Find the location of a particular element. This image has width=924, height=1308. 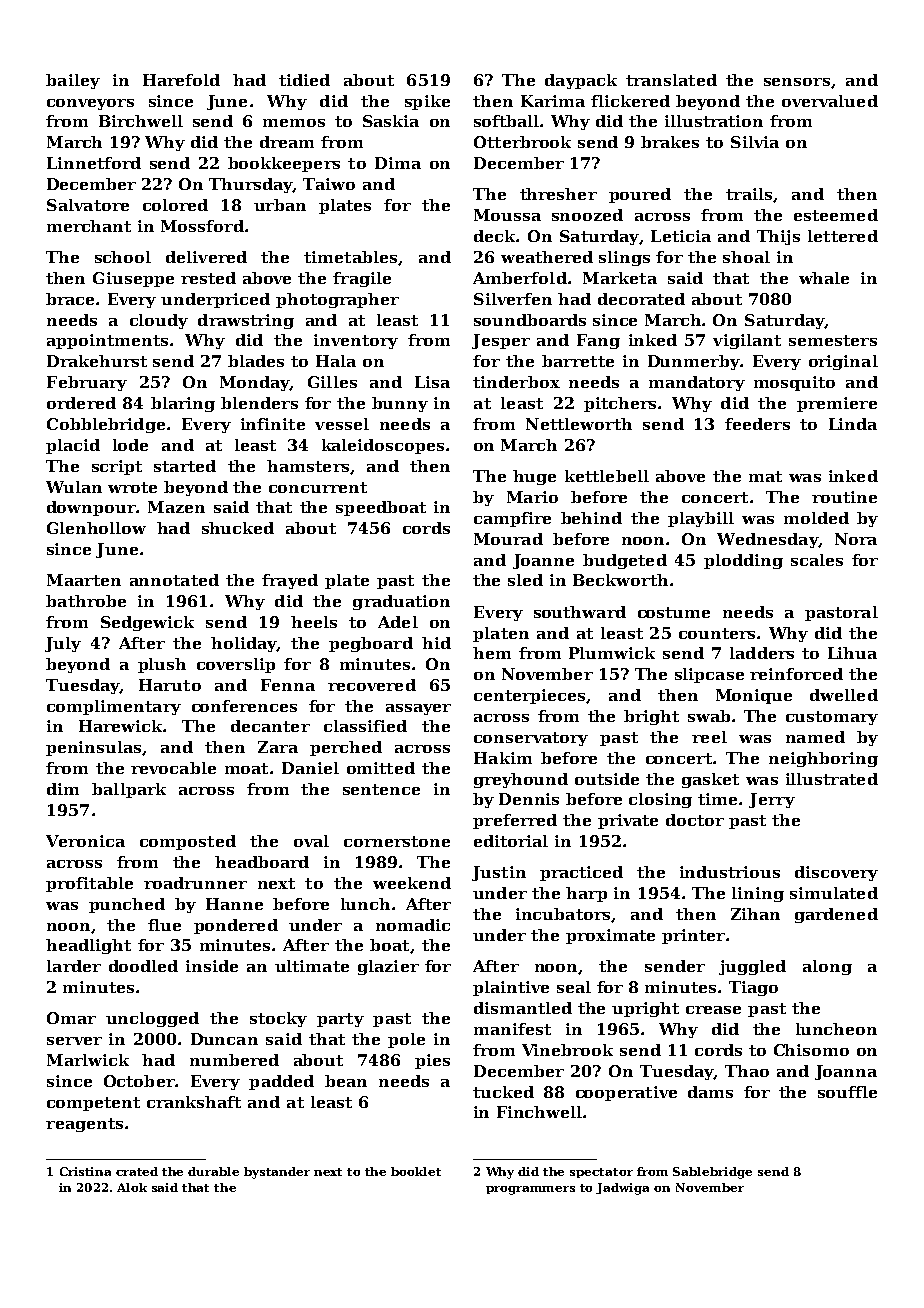

Harefold is located at coordinates (181, 80).
